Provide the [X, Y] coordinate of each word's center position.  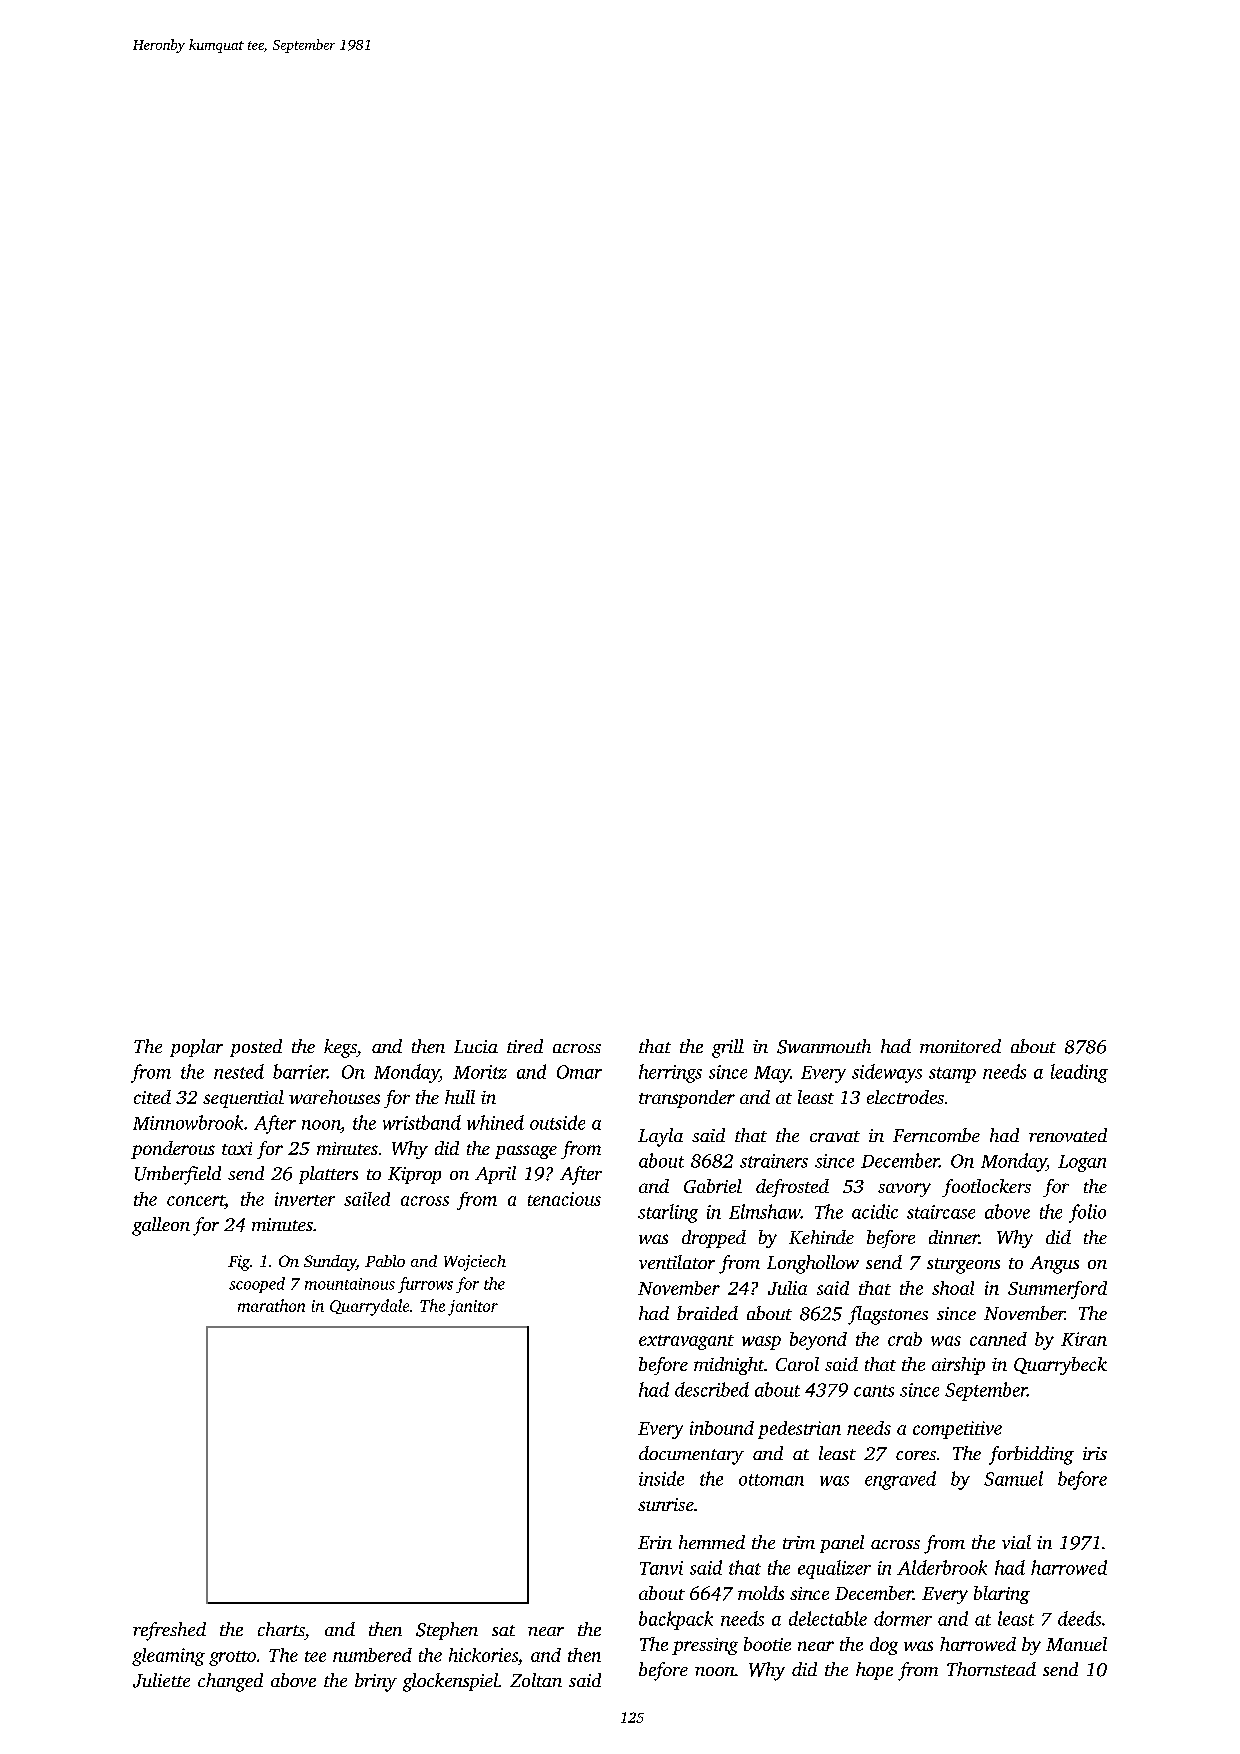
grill [728, 1048]
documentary [691, 1455]
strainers [774, 1161]
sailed [367, 1199]
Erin [655, 1542]
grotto [232, 1658]
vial [1016, 1542]
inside [661, 1478]
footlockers [986, 1188]
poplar [196, 1048]
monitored [960, 1046]
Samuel [1013, 1478]
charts [281, 1629]
